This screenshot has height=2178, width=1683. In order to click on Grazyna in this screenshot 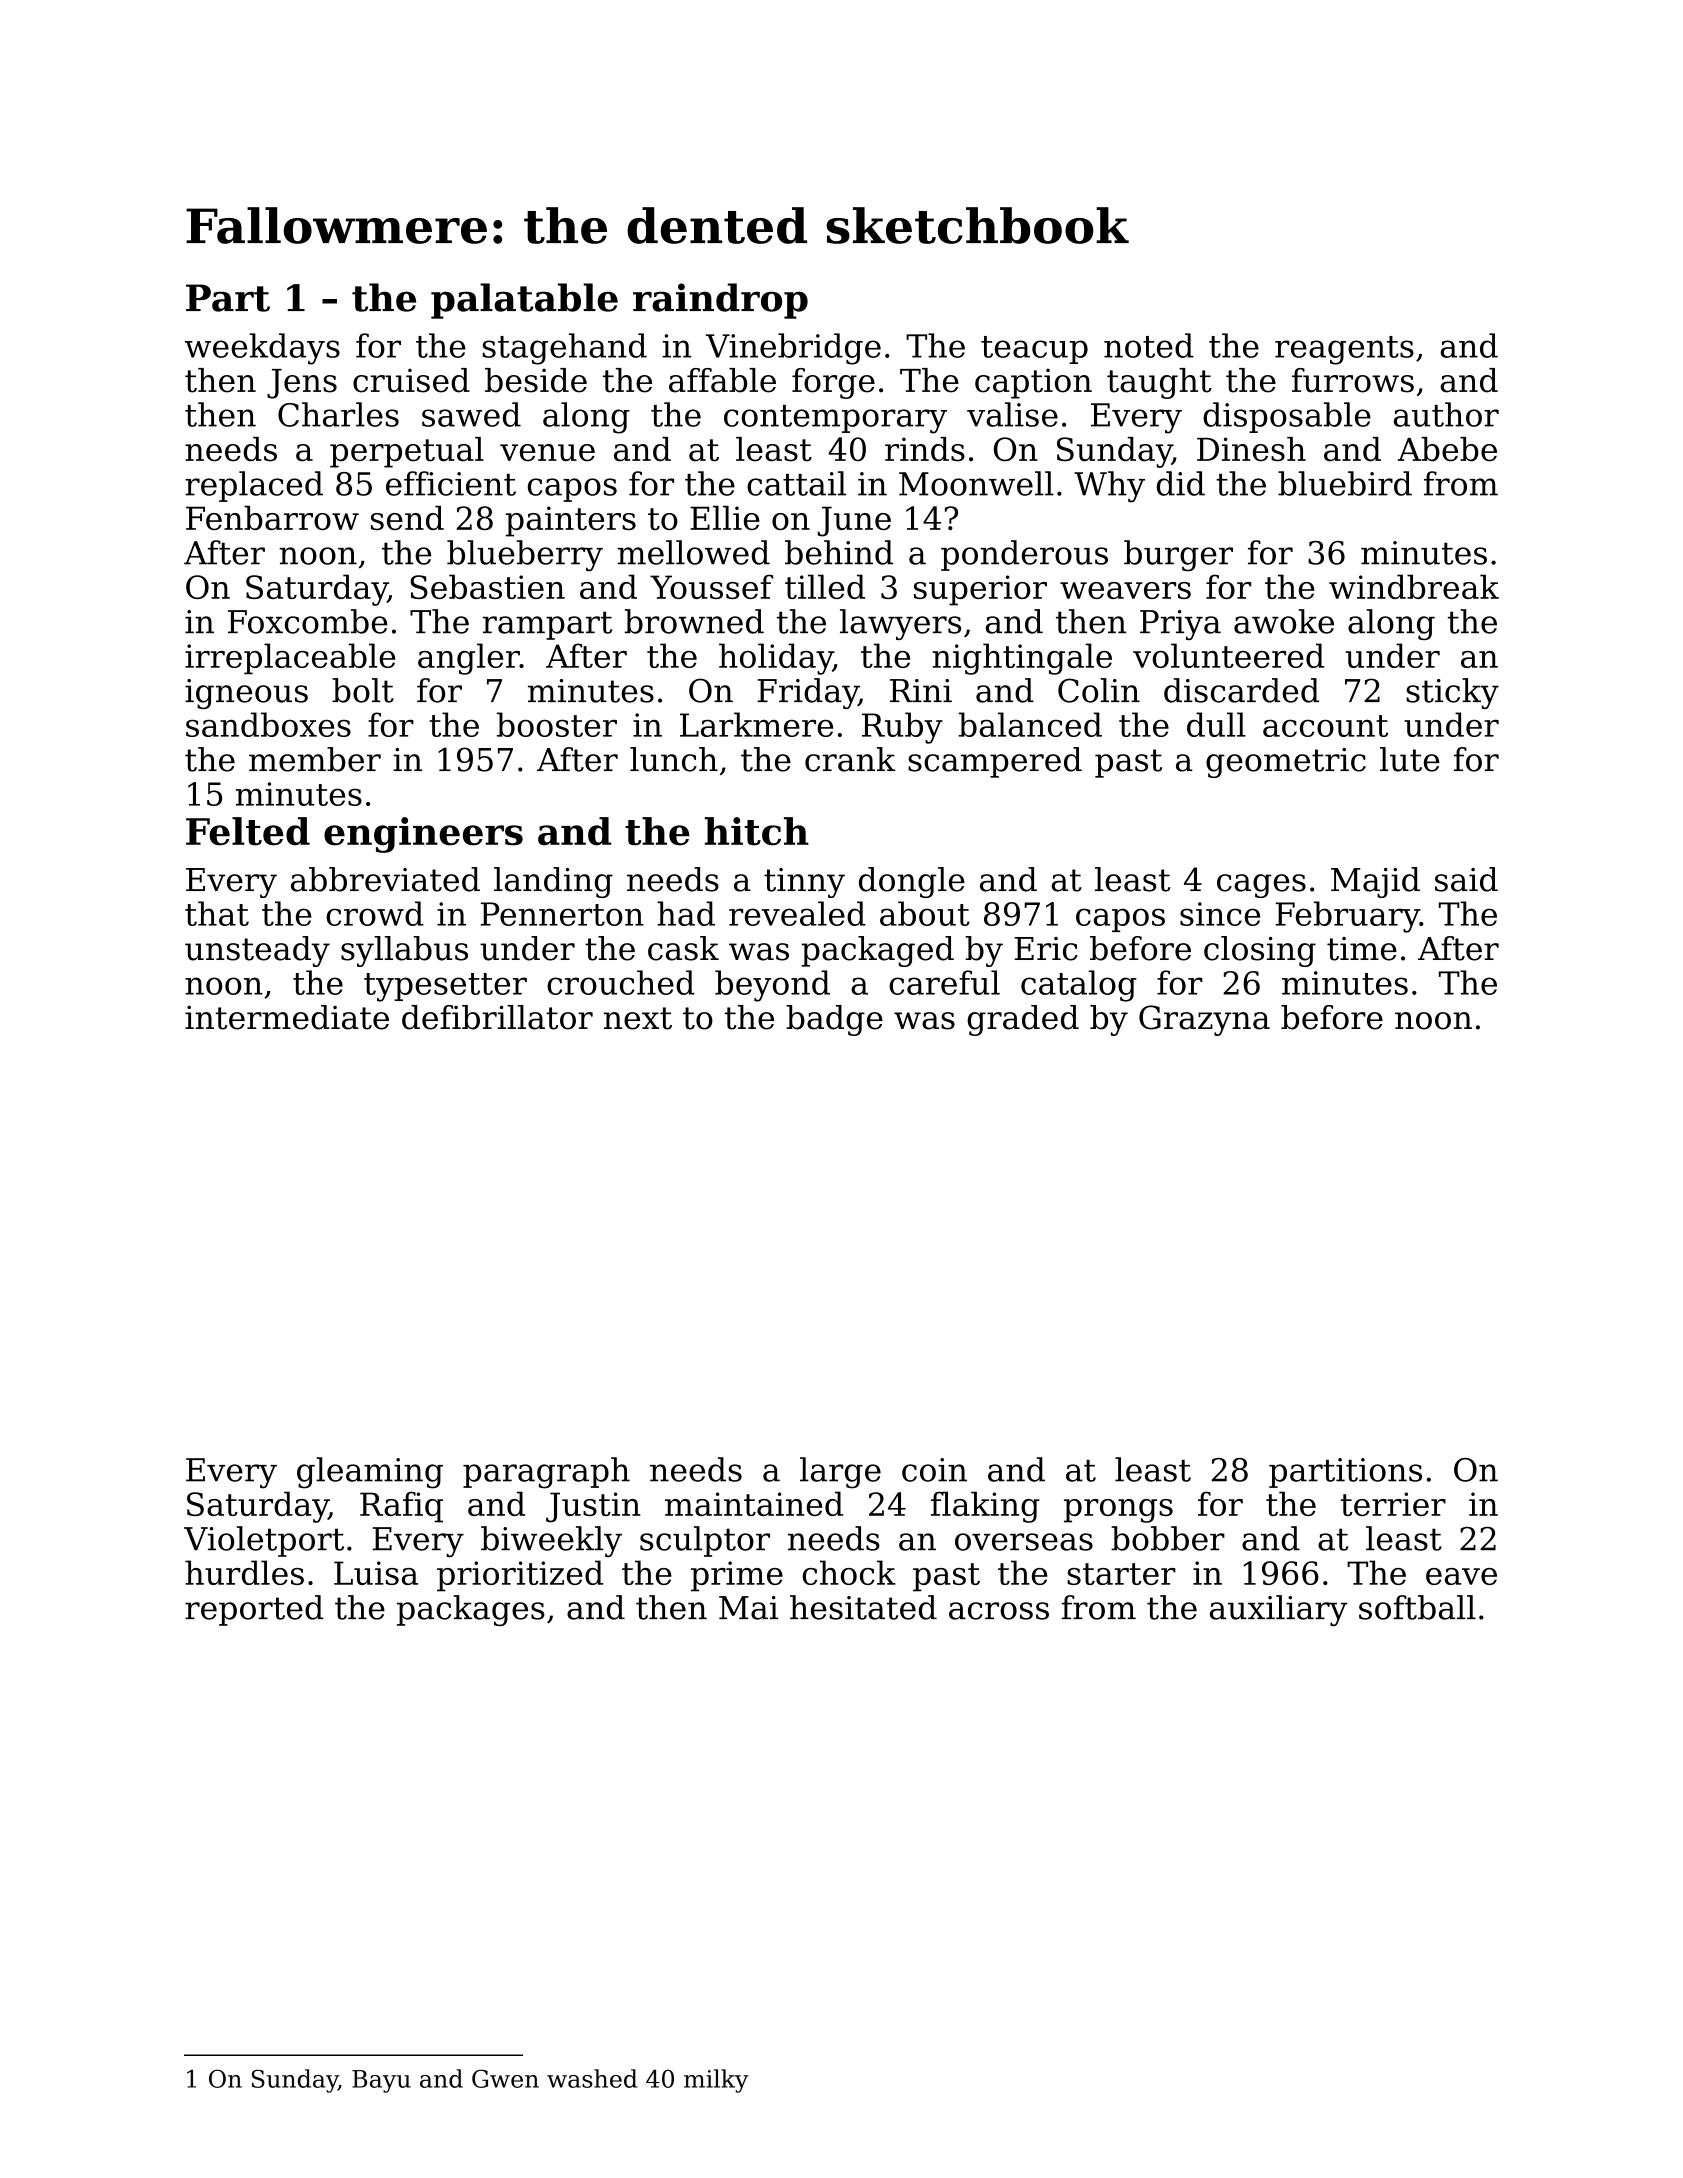, I will do `click(1204, 1020)`.
